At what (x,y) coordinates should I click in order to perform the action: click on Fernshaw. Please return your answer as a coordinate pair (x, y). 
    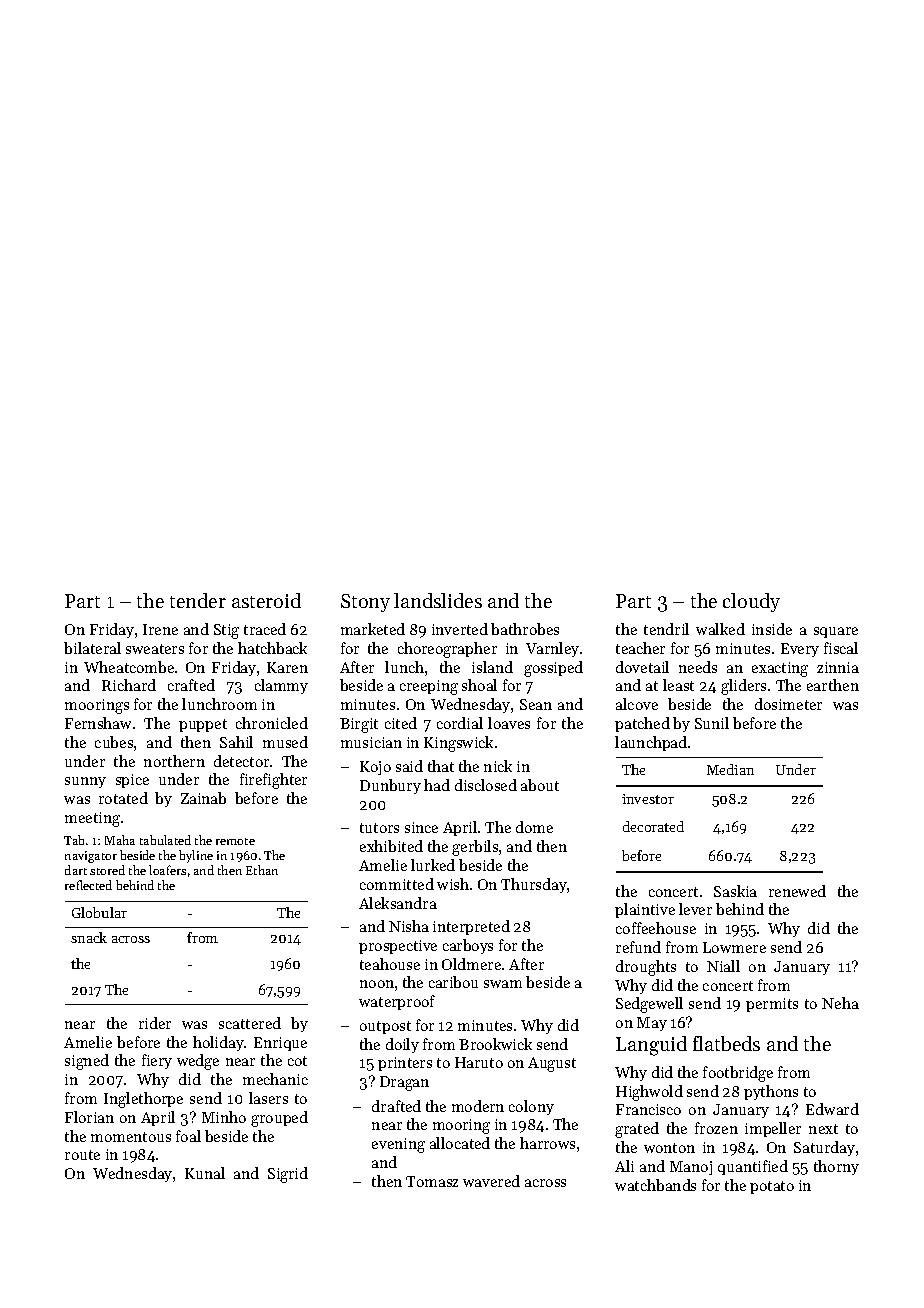
    Looking at the image, I should click on (98, 723).
